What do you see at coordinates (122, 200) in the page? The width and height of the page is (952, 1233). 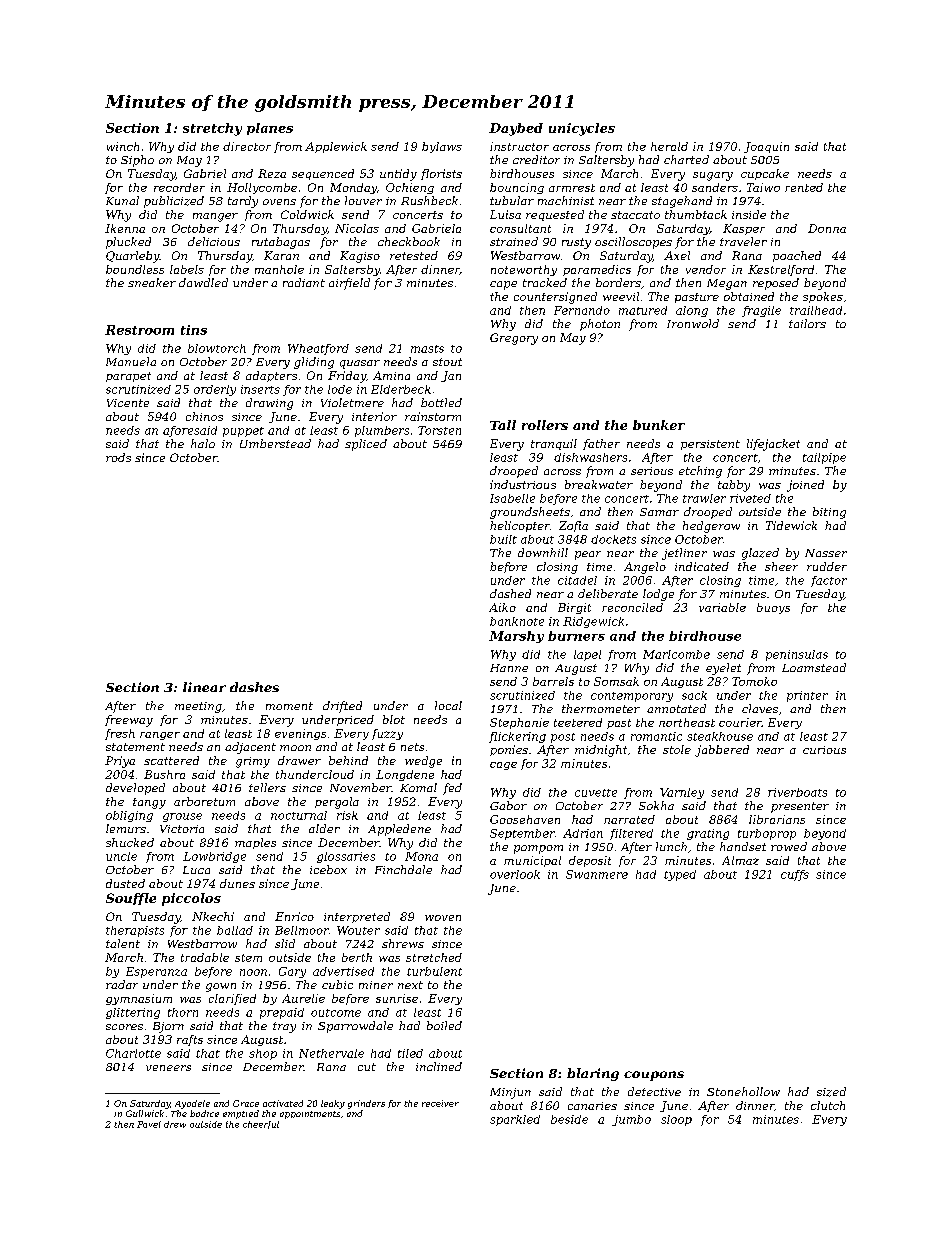 I see `Kunal` at bounding box center [122, 200].
